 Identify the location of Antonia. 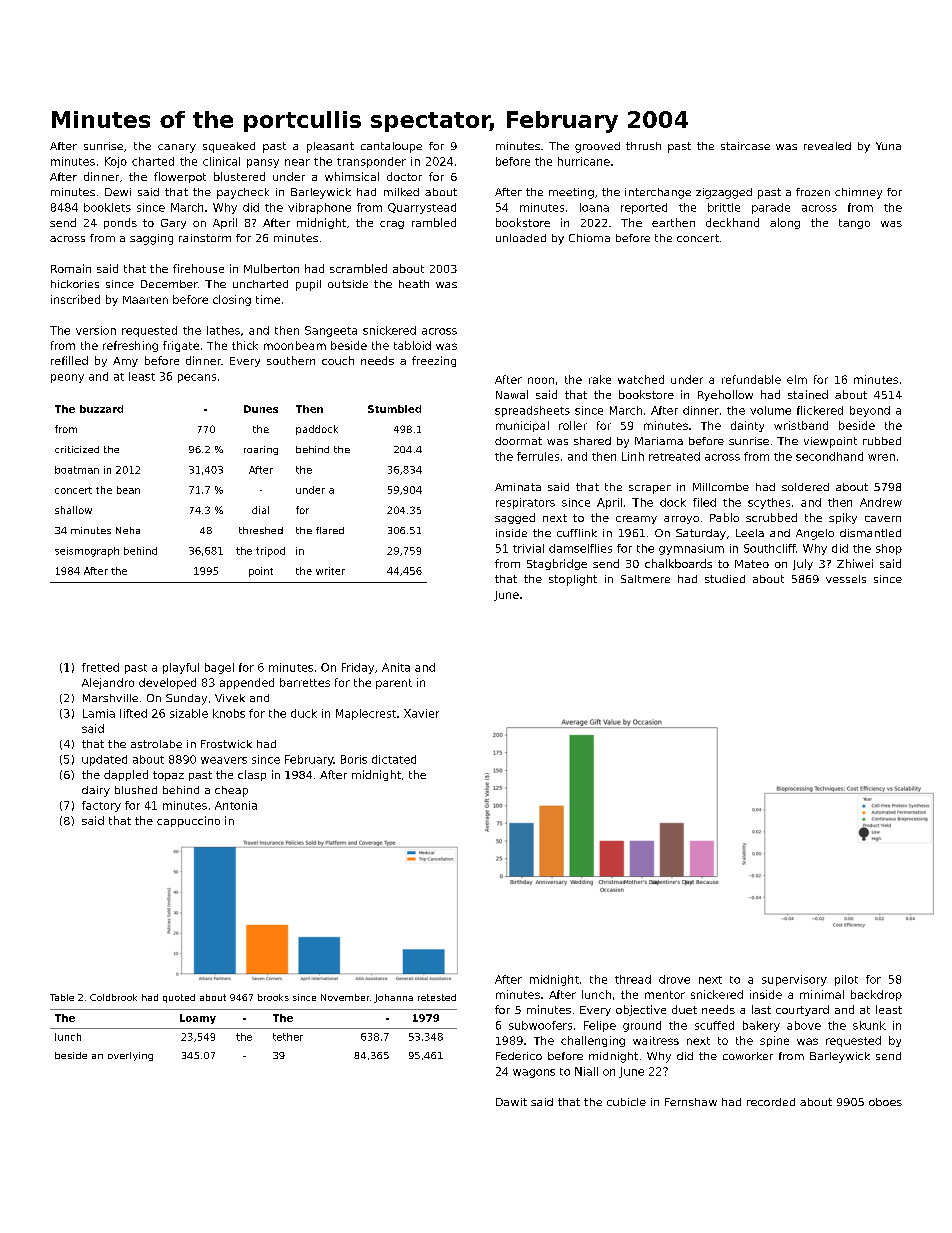
(236, 805).
